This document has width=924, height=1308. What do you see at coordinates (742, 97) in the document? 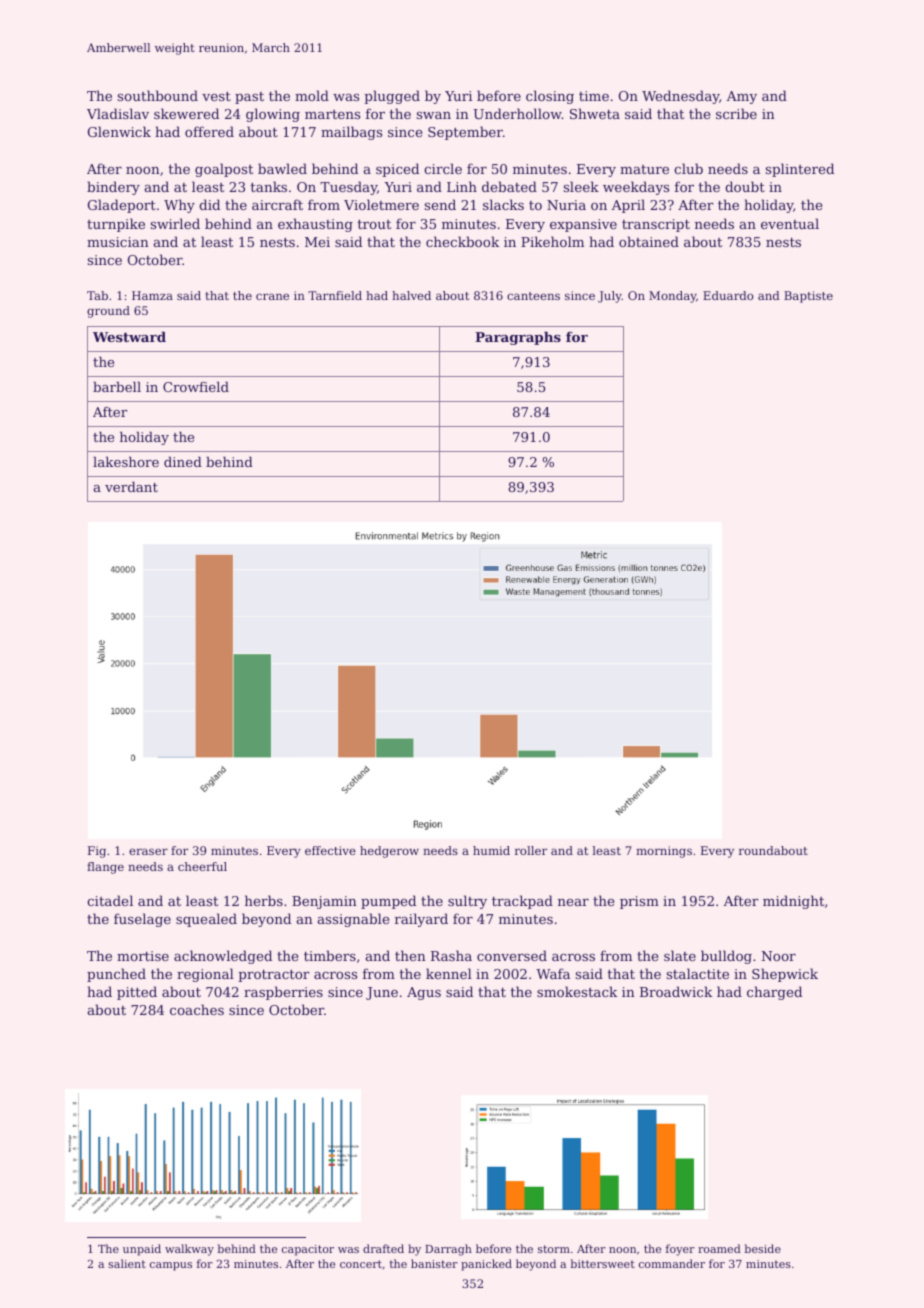
I see `Amy` at bounding box center [742, 97].
